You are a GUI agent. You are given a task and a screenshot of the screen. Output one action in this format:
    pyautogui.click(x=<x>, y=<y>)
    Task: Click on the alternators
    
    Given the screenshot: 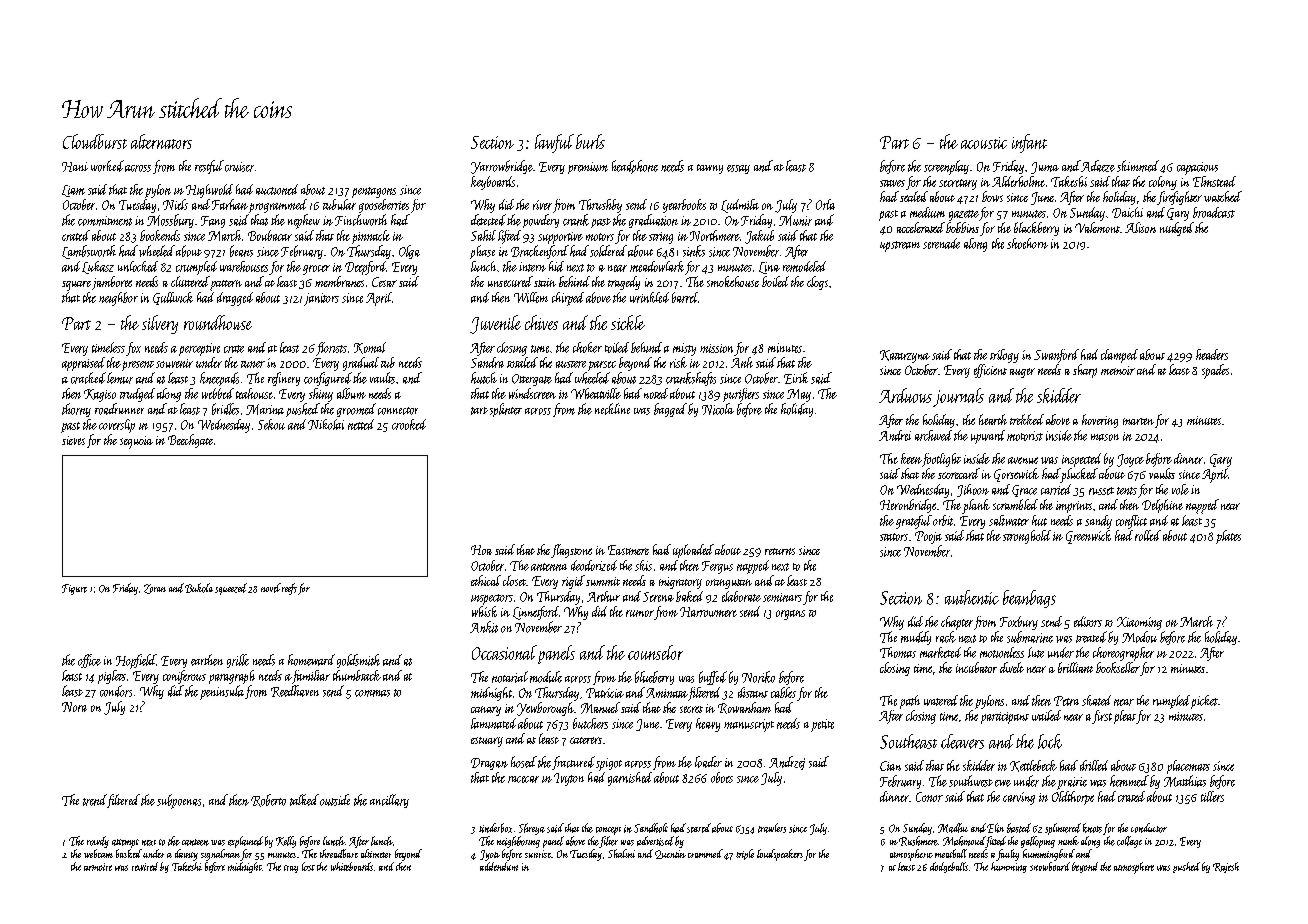 What is the action you would take?
    pyautogui.click(x=161, y=141)
